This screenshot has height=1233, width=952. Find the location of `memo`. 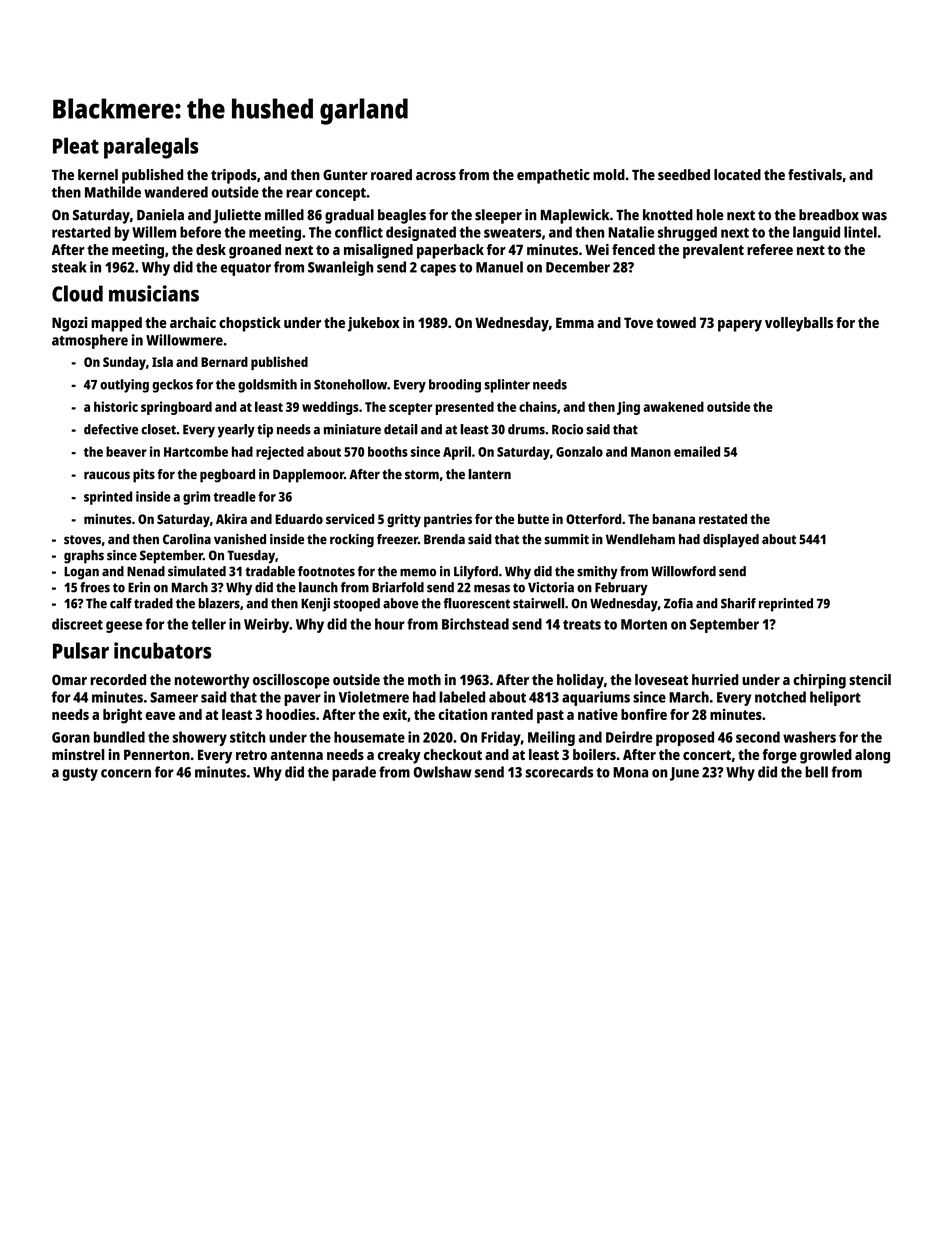

memo is located at coordinates (418, 572).
